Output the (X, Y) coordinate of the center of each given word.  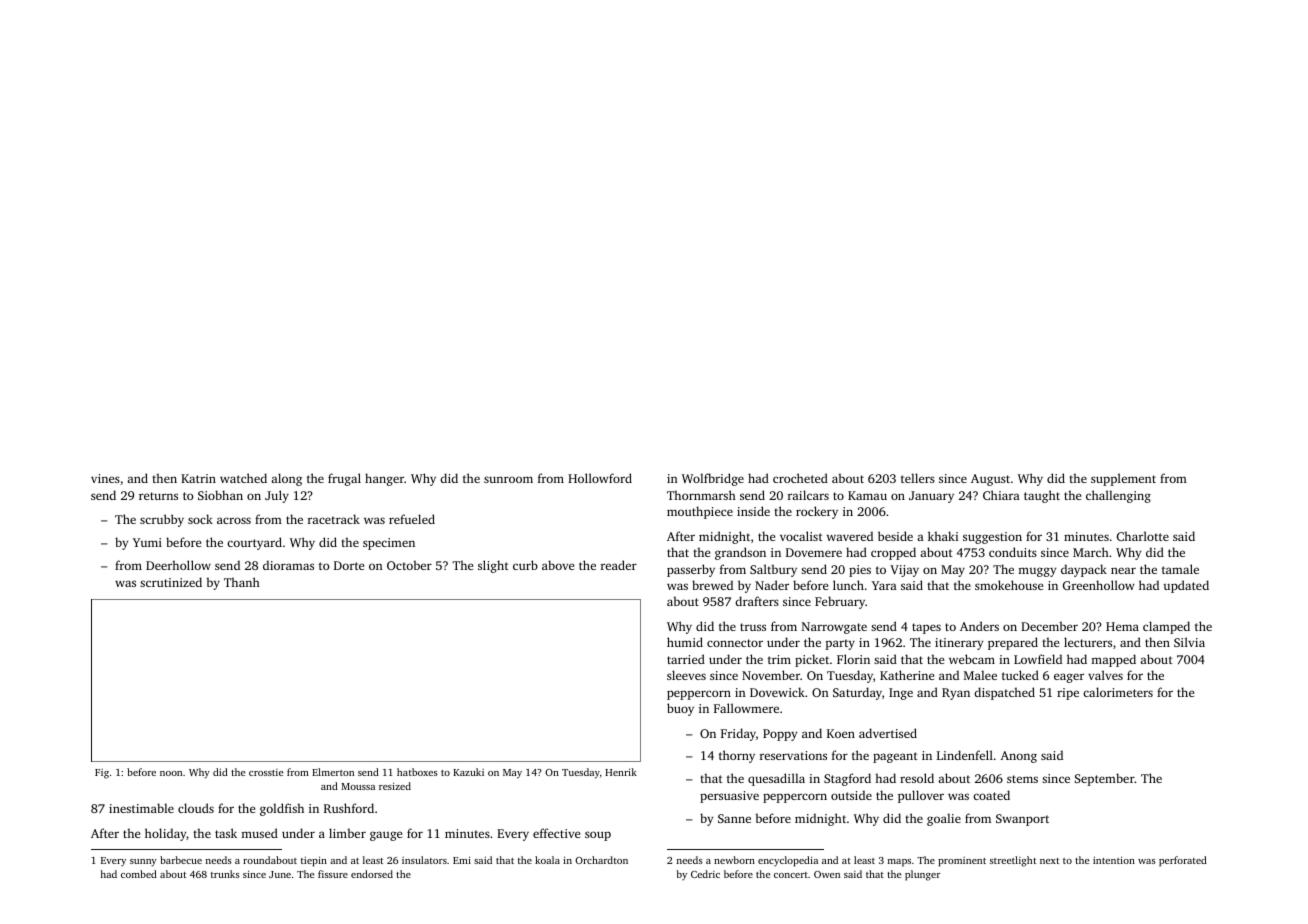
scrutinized (171, 582)
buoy (680, 709)
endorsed (372, 874)
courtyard (254, 543)
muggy (1037, 572)
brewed (712, 585)
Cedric (705, 874)
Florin (853, 659)
